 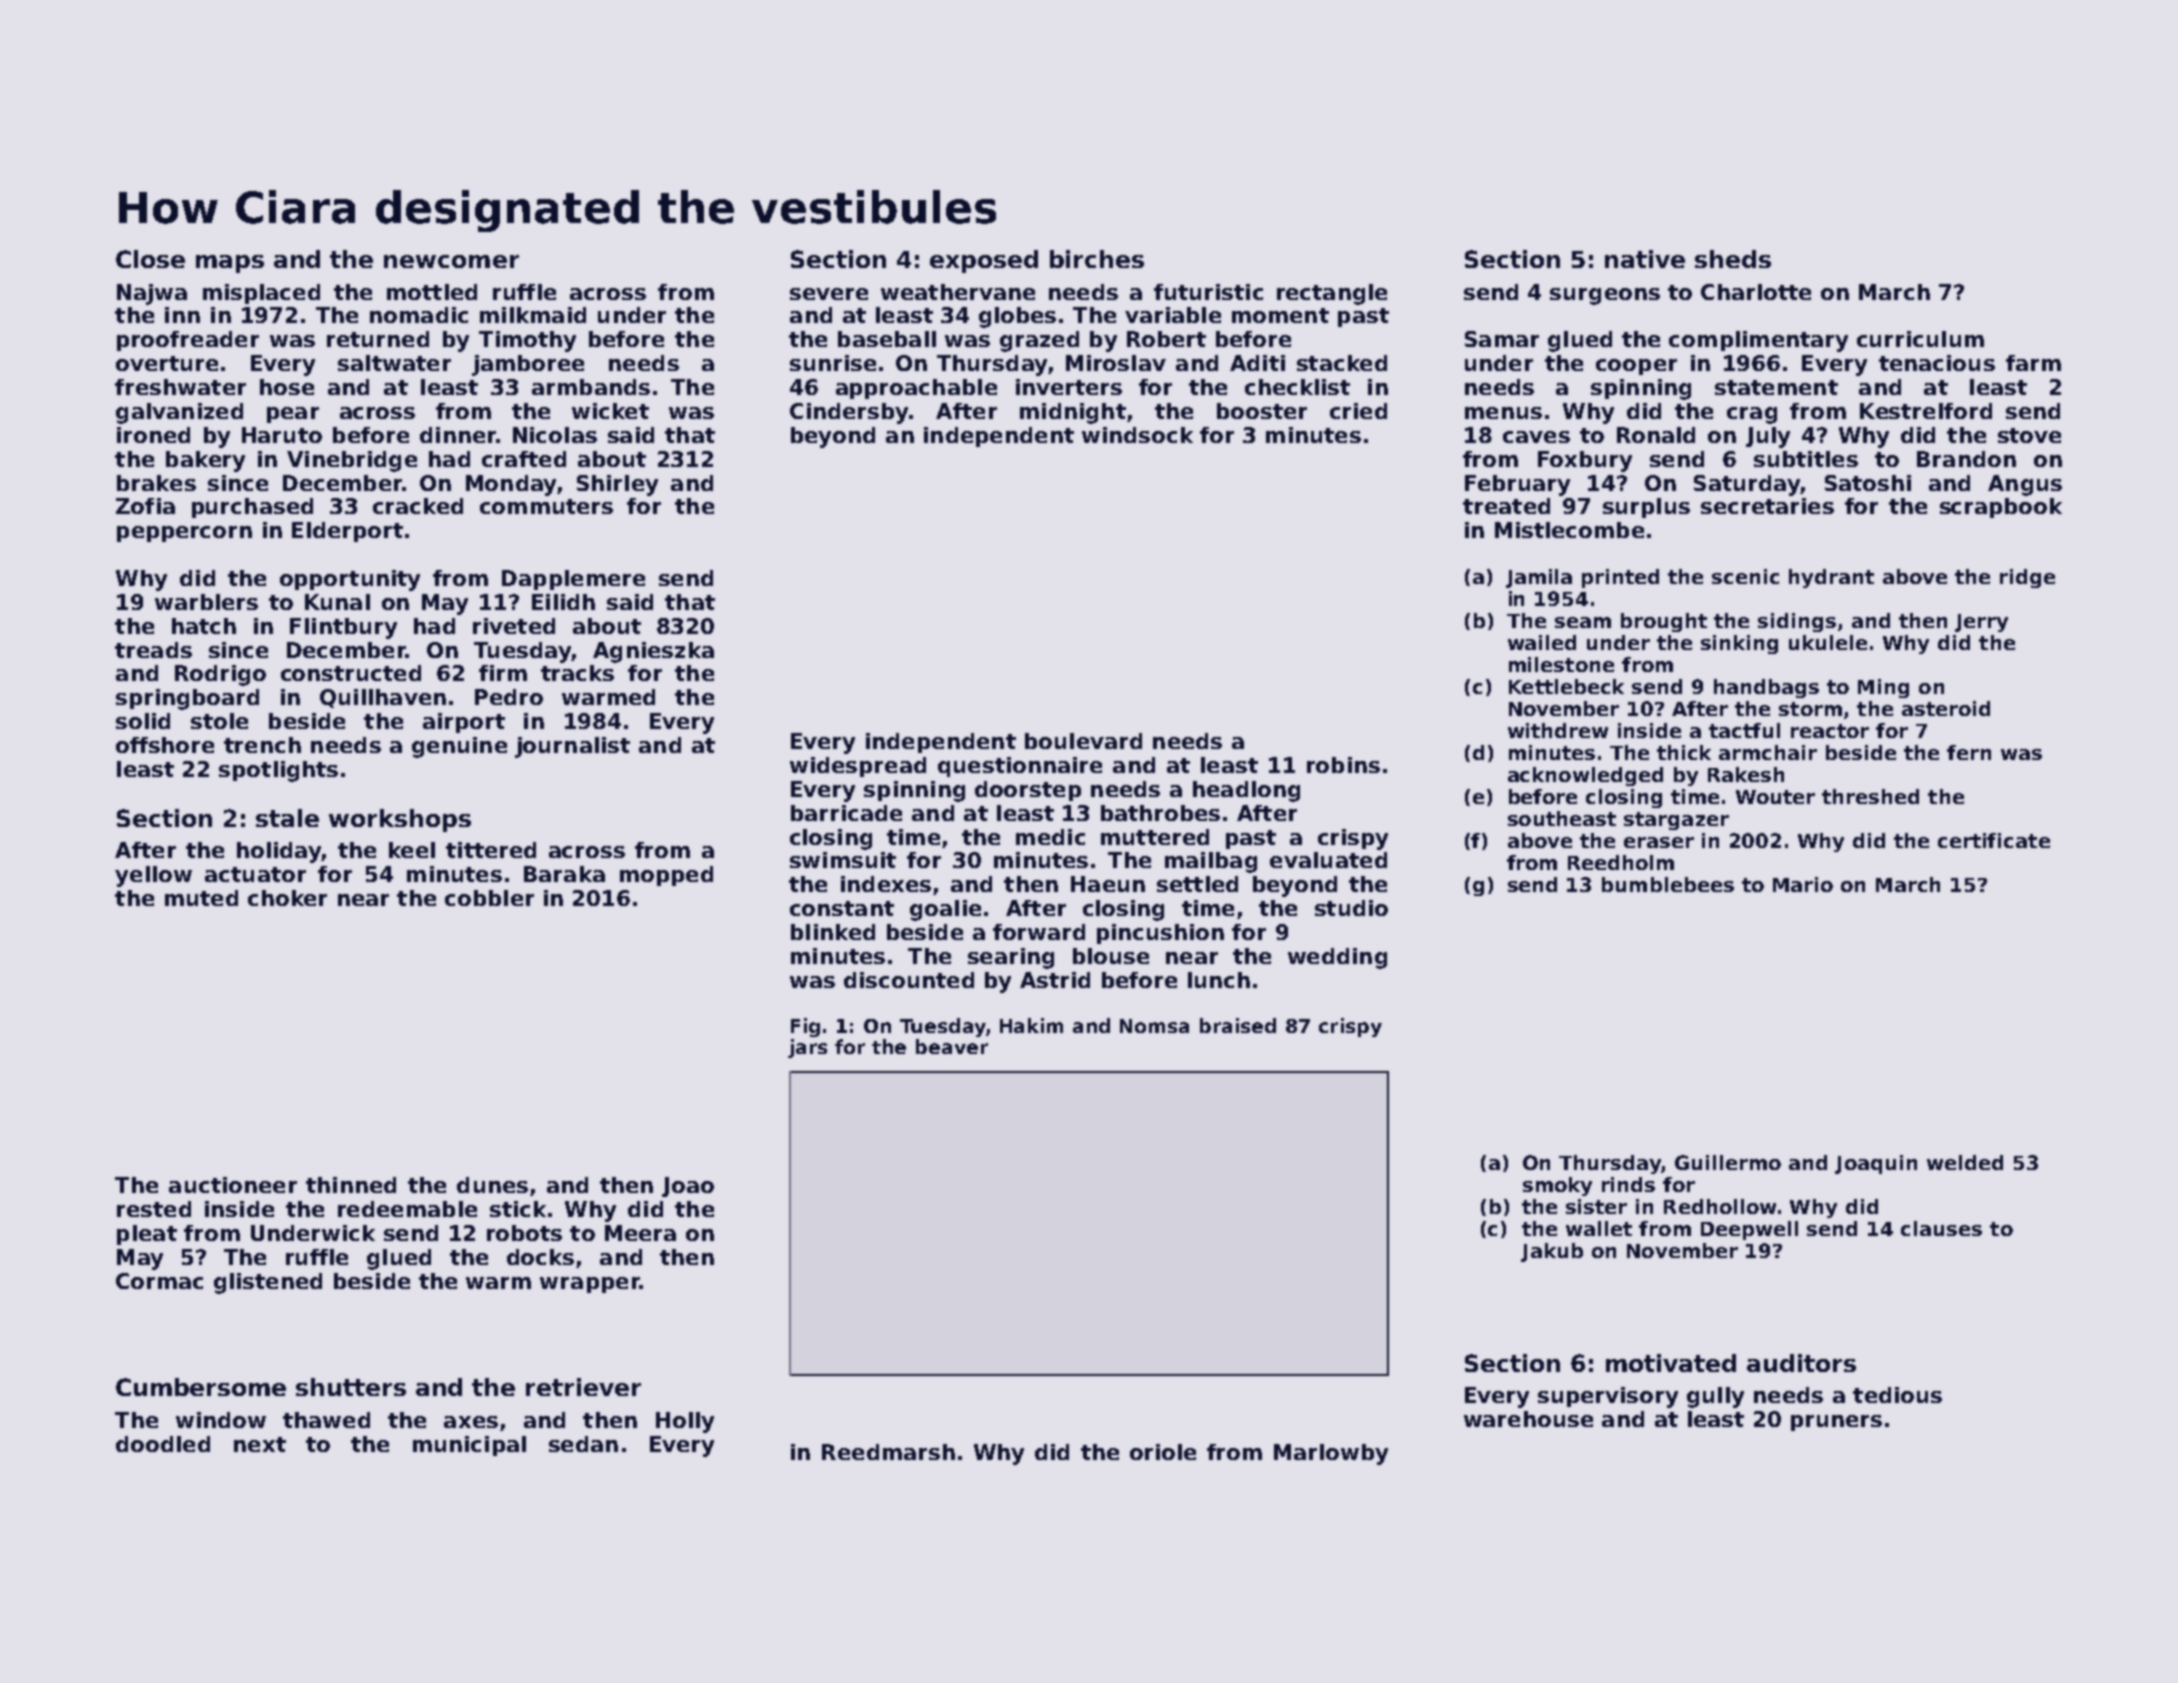 What do you see at coordinates (640, 1233) in the document?
I see `Meera` at bounding box center [640, 1233].
